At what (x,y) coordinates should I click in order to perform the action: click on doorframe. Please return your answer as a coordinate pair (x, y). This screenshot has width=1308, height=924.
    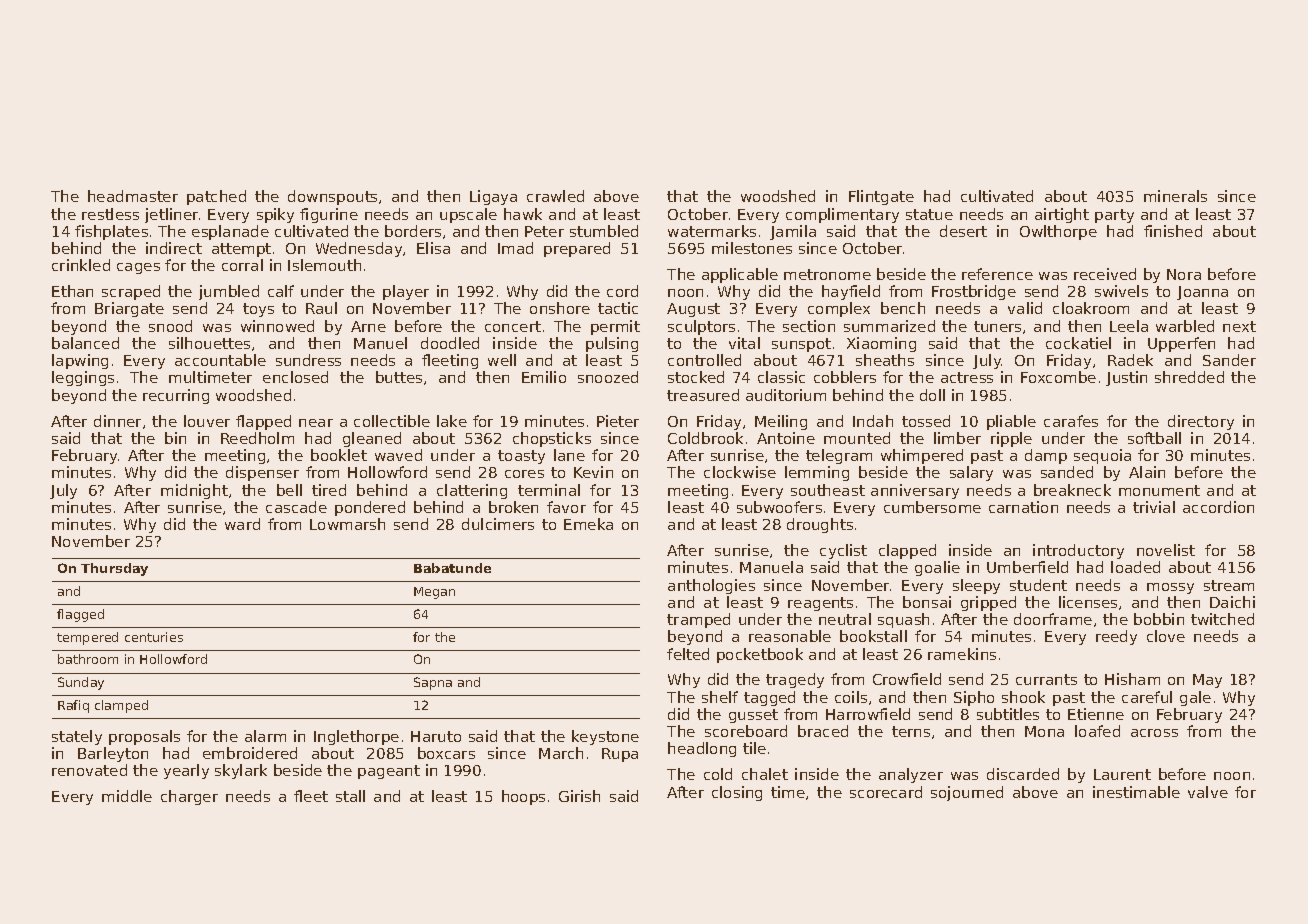
    Looking at the image, I should click on (1053, 619).
